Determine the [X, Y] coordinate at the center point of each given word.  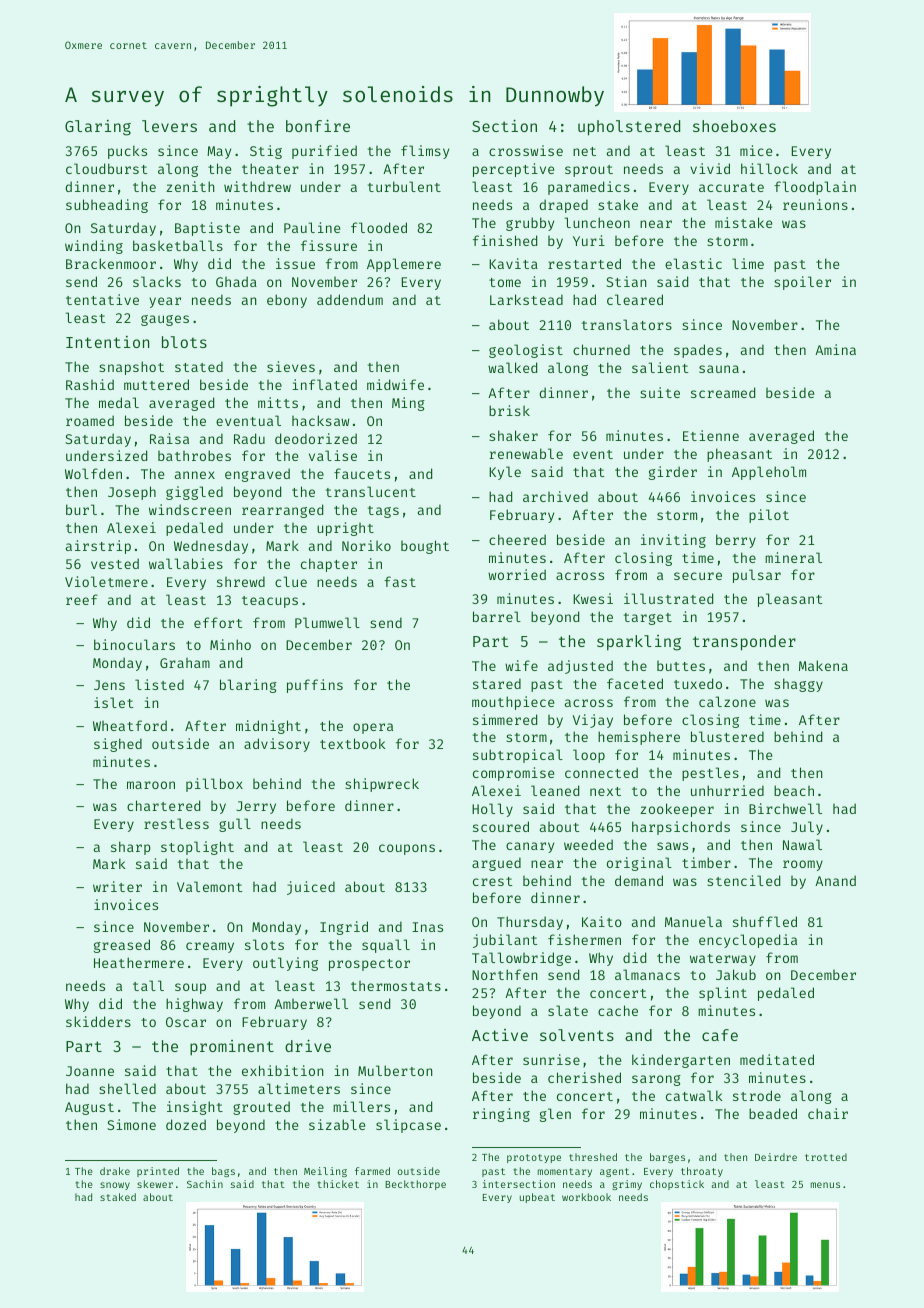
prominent [232, 1048]
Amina [835, 349]
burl [81, 509]
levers [169, 126]
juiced [311, 888]
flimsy [425, 152]
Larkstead [526, 299]
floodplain [815, 188]
